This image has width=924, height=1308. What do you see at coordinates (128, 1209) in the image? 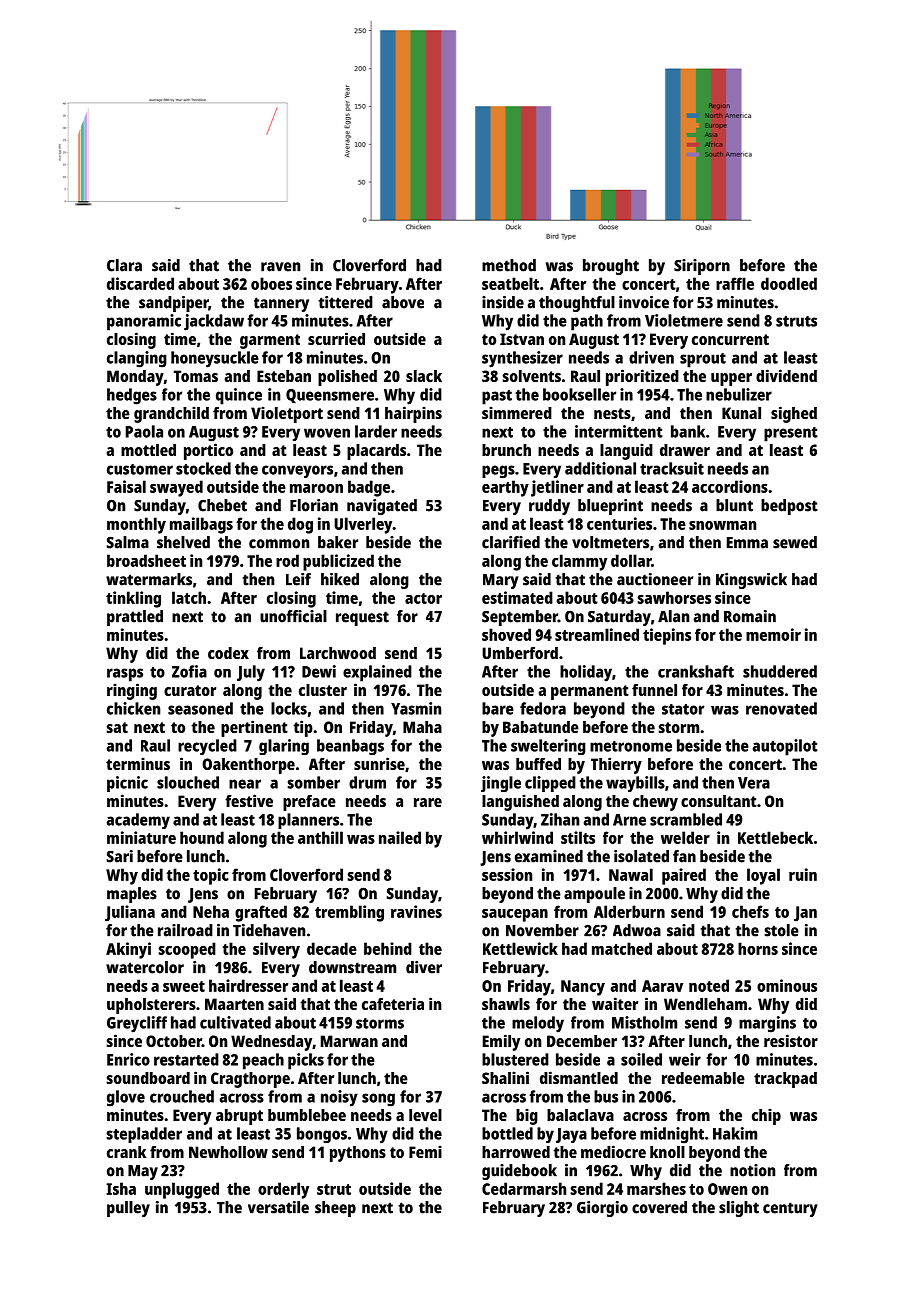
I see `pulley` at bounding box center [128, 1209].
